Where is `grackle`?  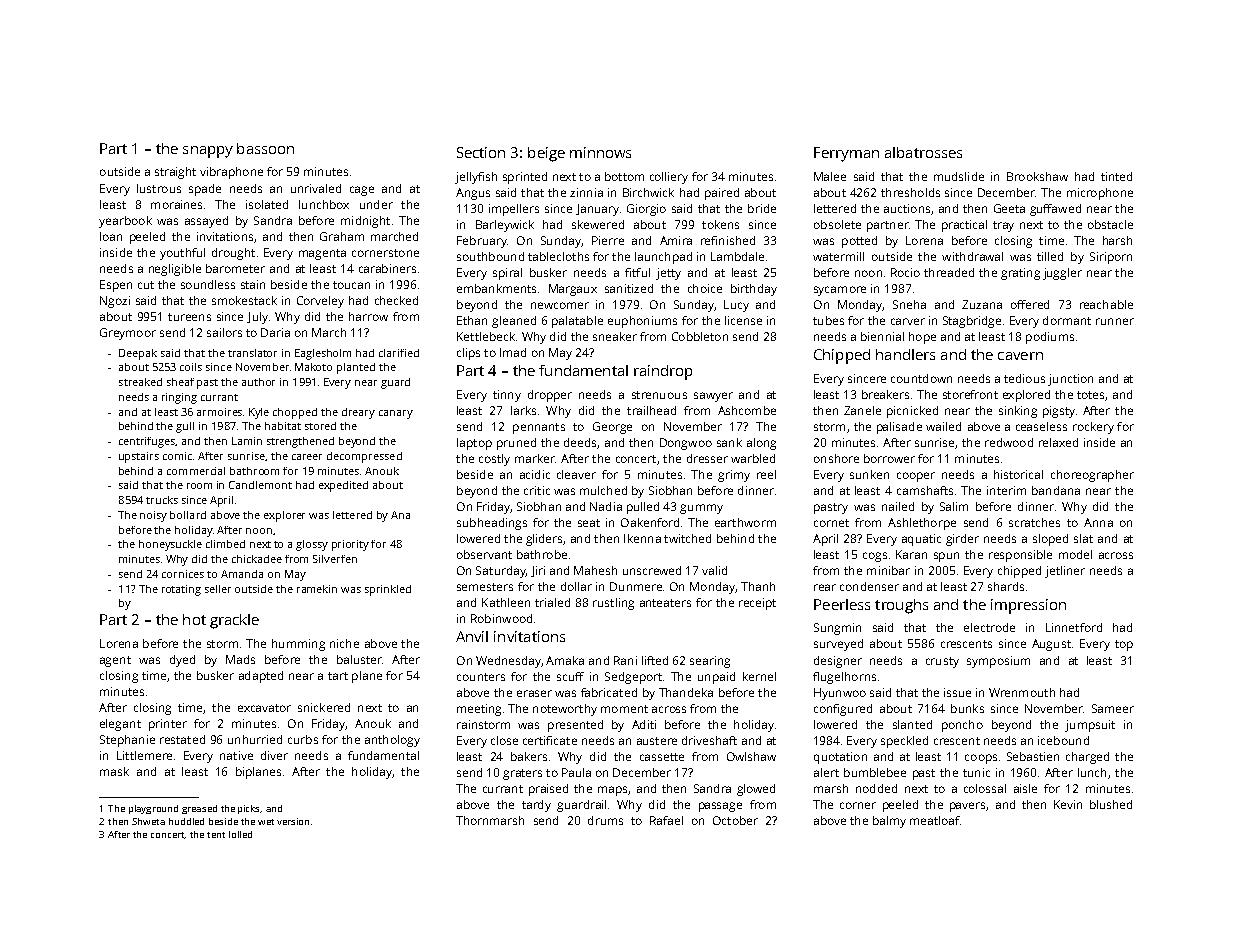 grackle is located at coordinates (234, 621).
